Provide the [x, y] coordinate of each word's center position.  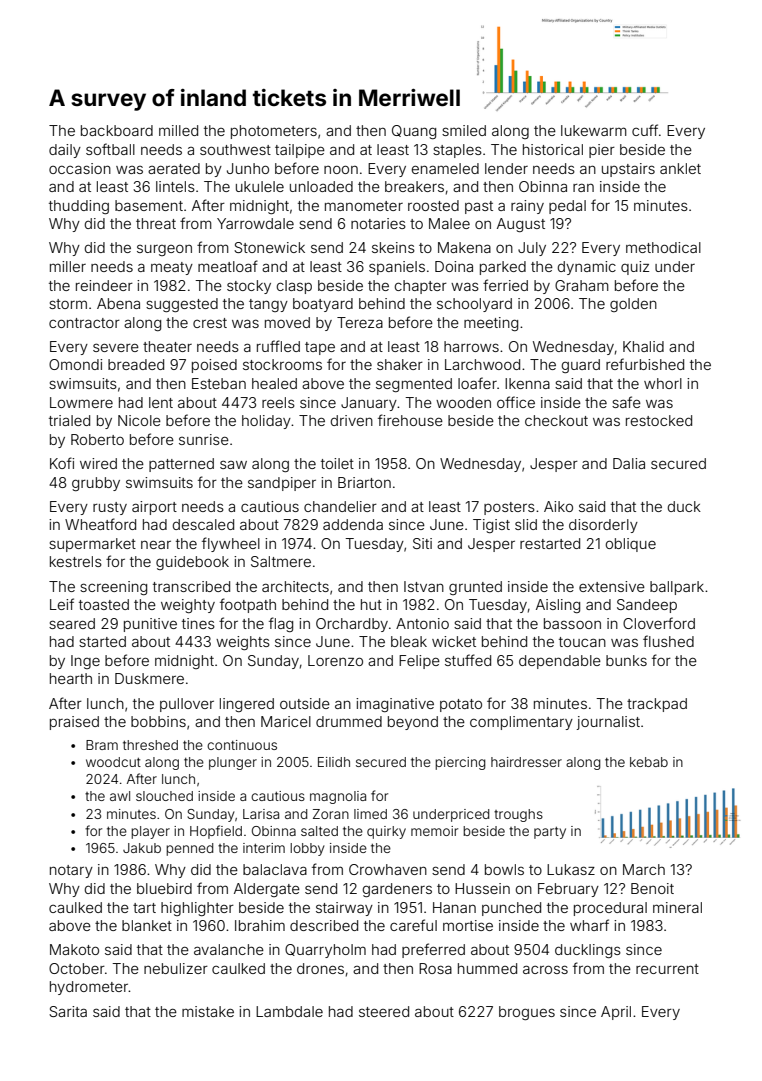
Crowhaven [388, 869]
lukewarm [594, 130]
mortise [468, 925]
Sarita [68, 1011]
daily [65, 151]
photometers [274, 132]
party [550, 833]
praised [74, 723]
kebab [649, 762]
